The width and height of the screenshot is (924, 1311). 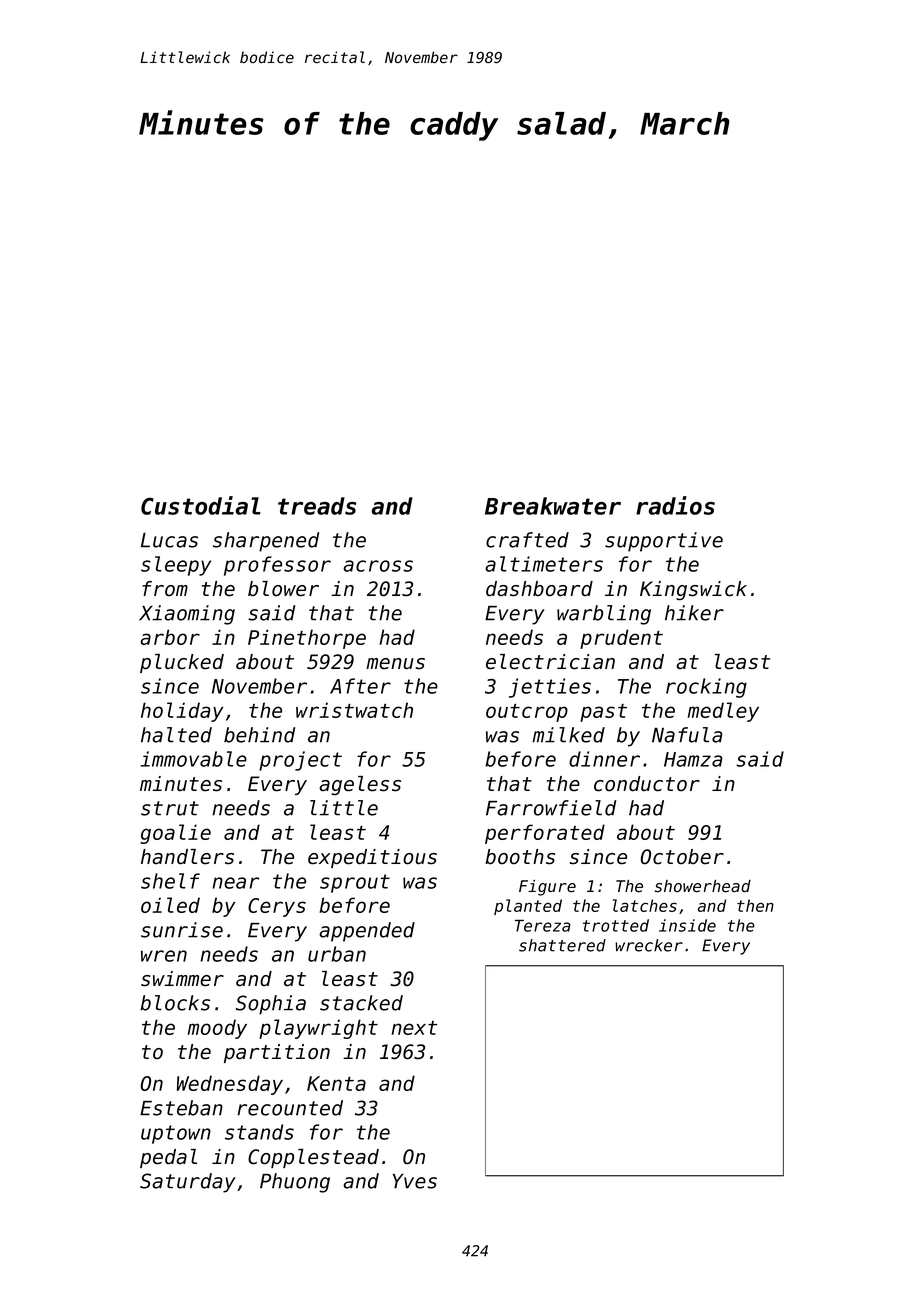 I want to click on prudent, so click(x=621, y=639).
